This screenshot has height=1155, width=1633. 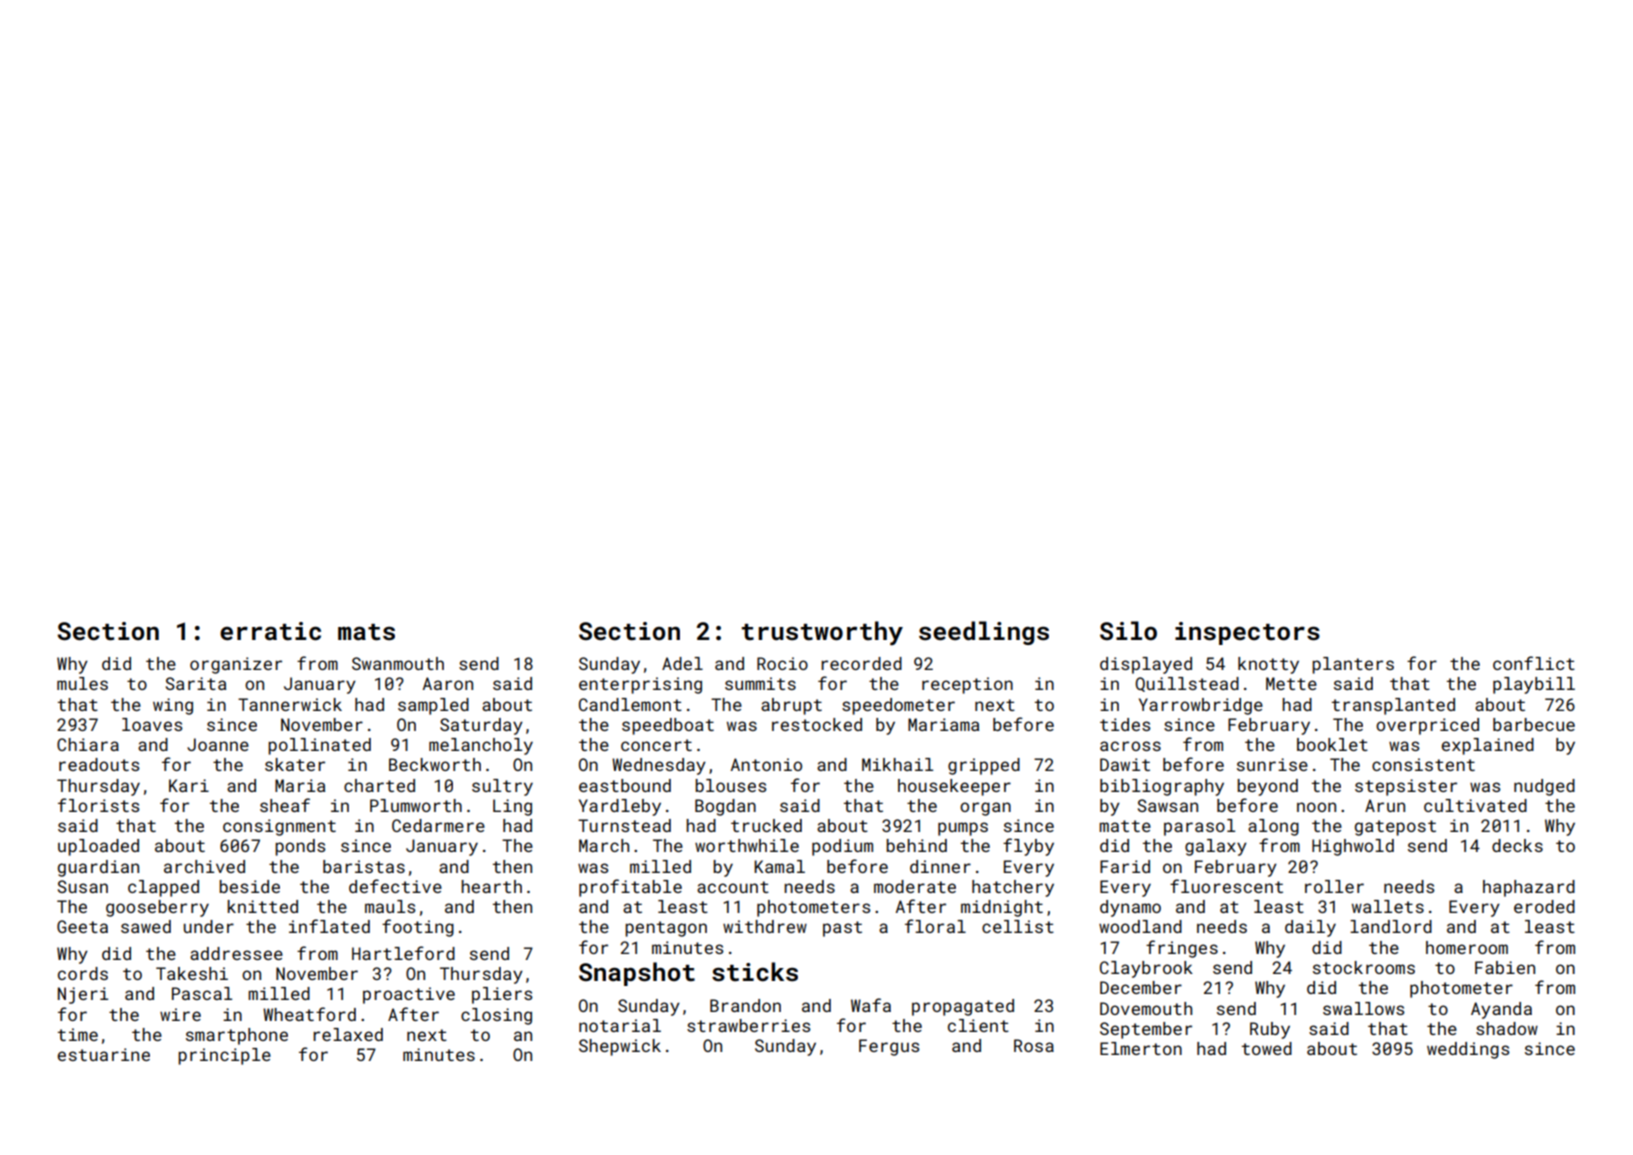 What do you see at coordinates (1468, 1050) in the screenshot?
I see `weddings` at bounding box center [1468, 1050].
